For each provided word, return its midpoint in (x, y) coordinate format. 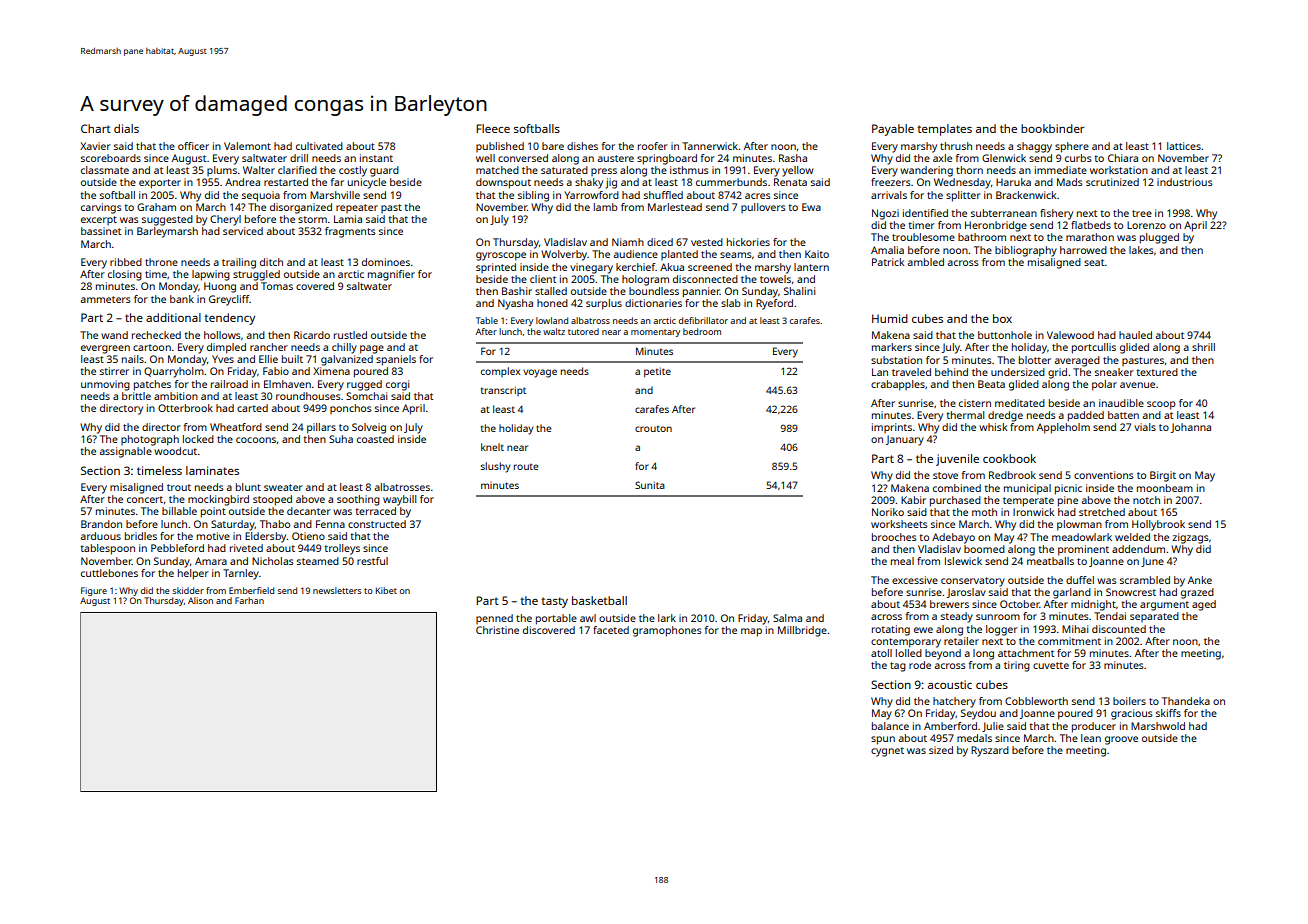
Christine (497, 630)
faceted (611, 630)
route (526, 466)
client (543, 279)
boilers (1129, 701)
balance (890, 726)
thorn (969, 170)
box (1002, 318)
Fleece (493, 128)
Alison (200, 600)
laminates (212, 470)
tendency (229, 319)
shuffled (663, 195)
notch (1146, 500)
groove (1121, 740)
